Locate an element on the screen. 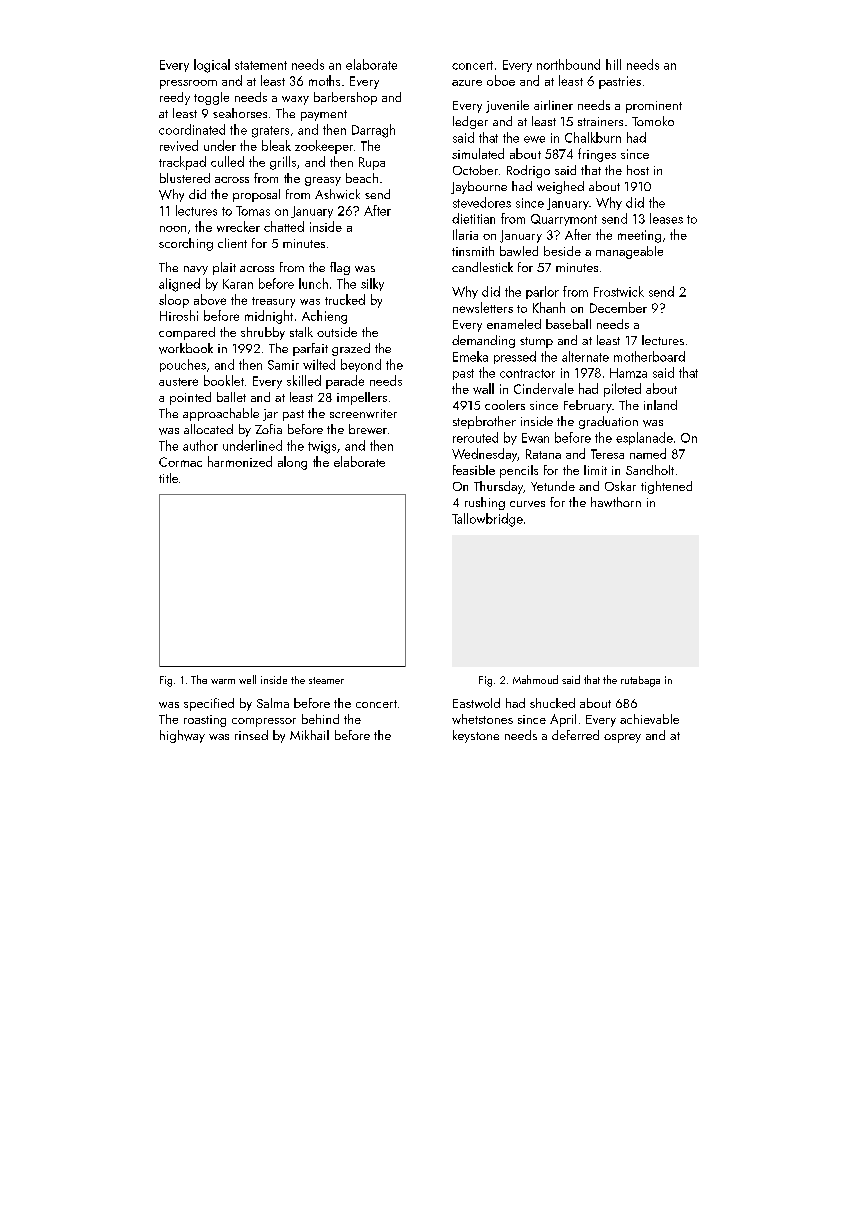 This screenshot has width=858, height=1217. osprey is located at coordinates (622, 738).
